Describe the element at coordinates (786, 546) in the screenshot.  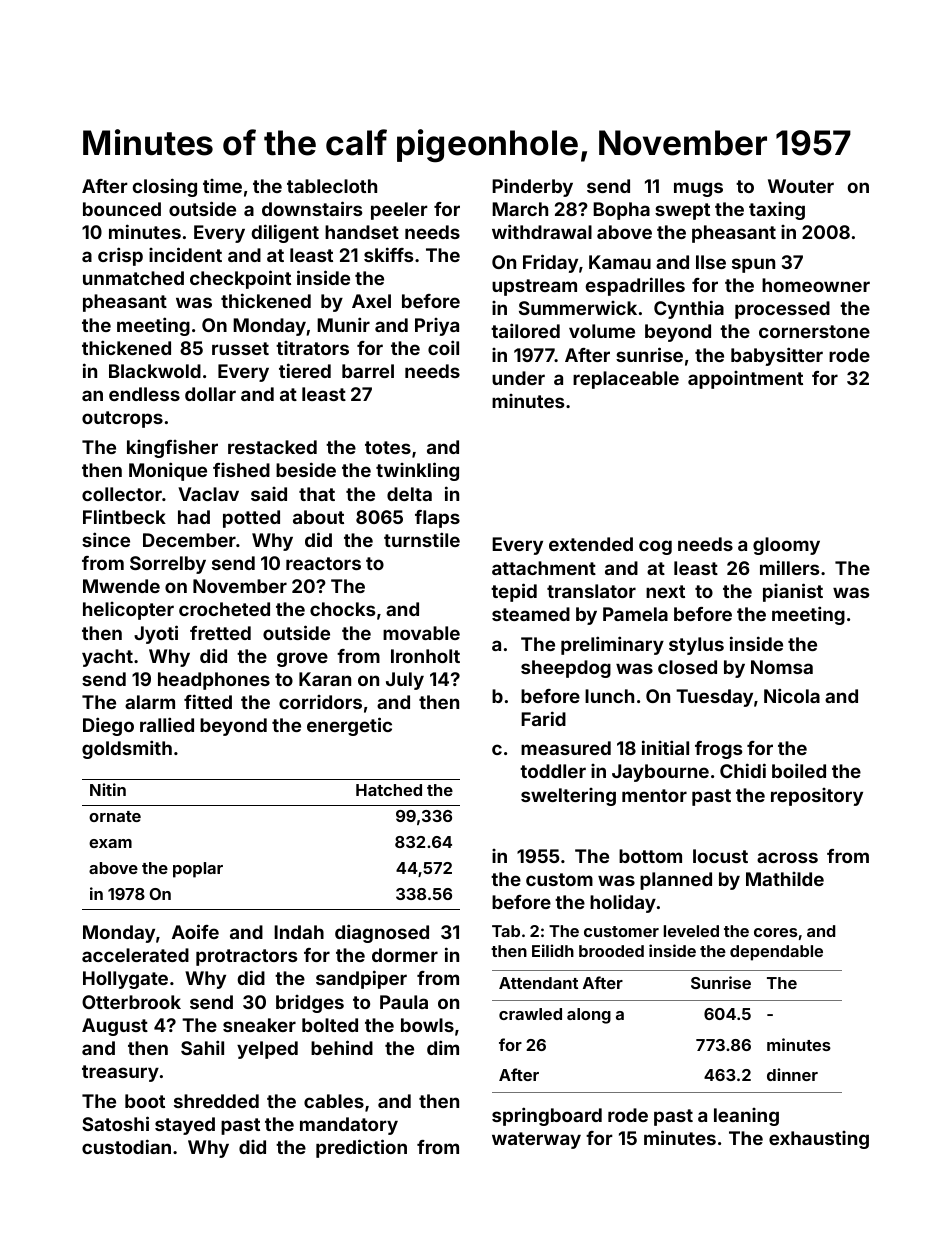
I see `gloomy` at that location.
